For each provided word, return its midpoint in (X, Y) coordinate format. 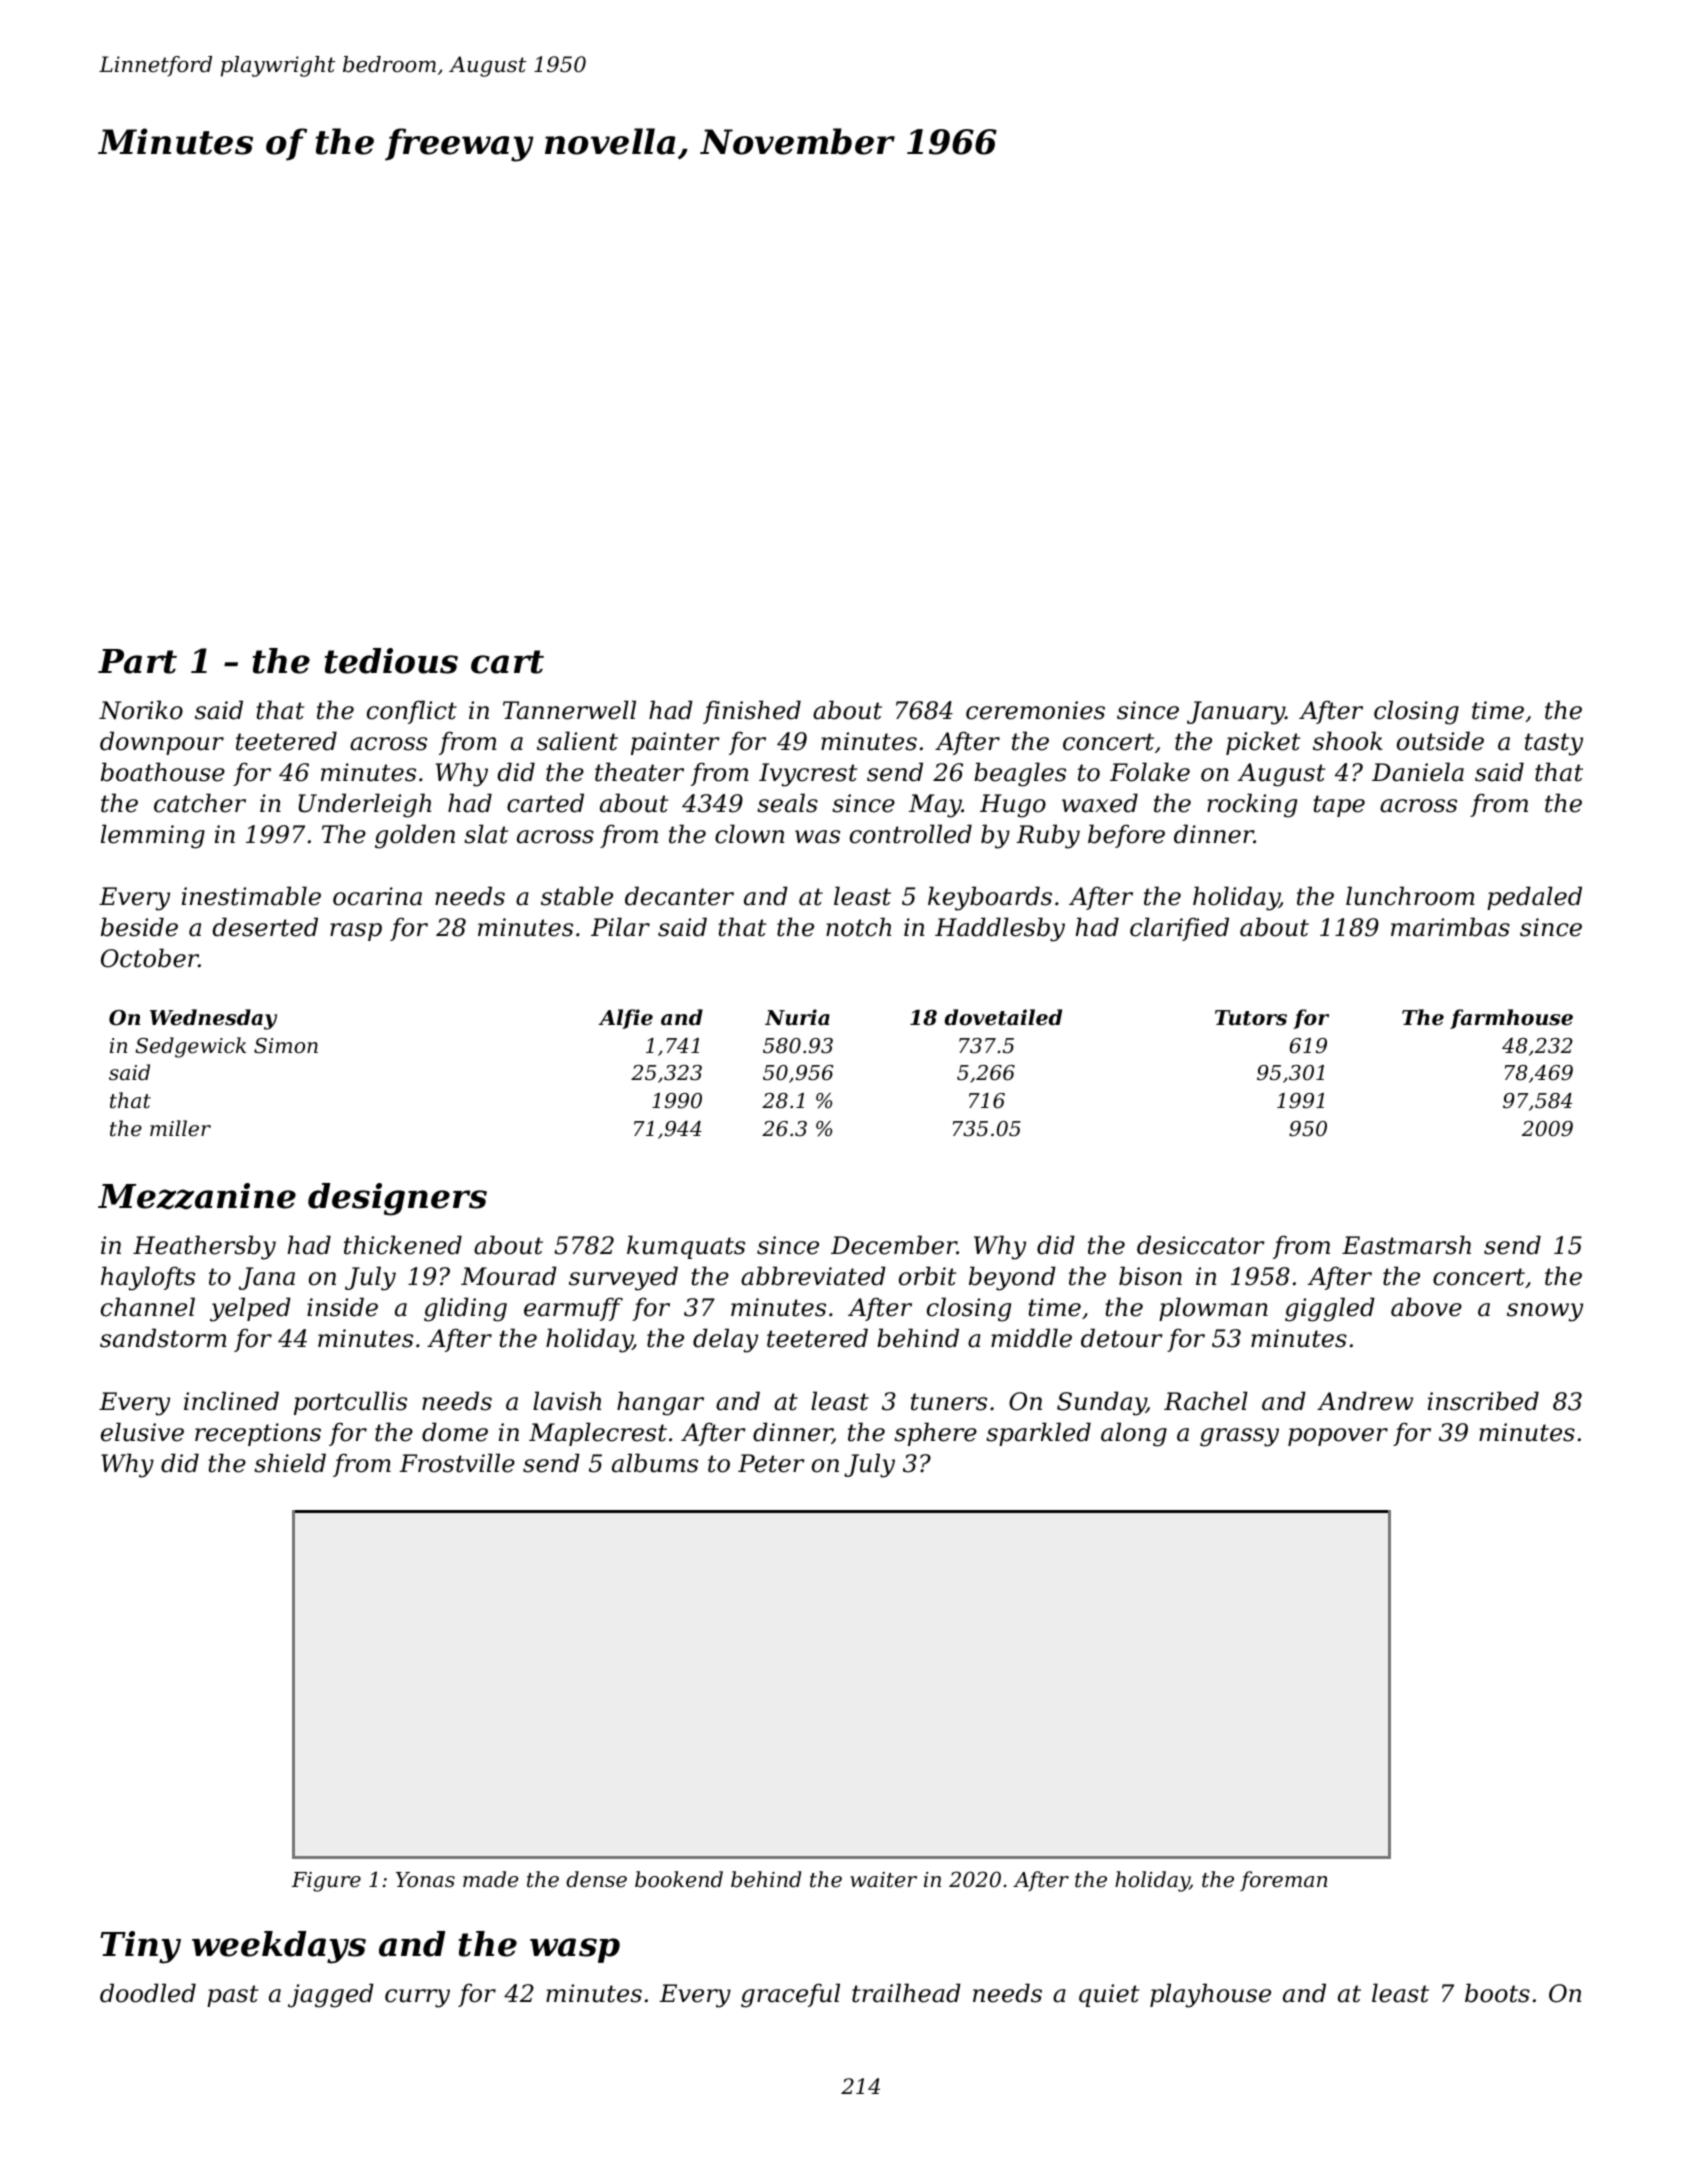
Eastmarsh (1406, 1245)
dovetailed (1003, 1017)
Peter (771, 1463)
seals (787, 803)
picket (1263, 743)
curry (417, 1998)
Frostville (457, 1463)
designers (397, 1199)
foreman (1284, 1881)
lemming (153, 836)
